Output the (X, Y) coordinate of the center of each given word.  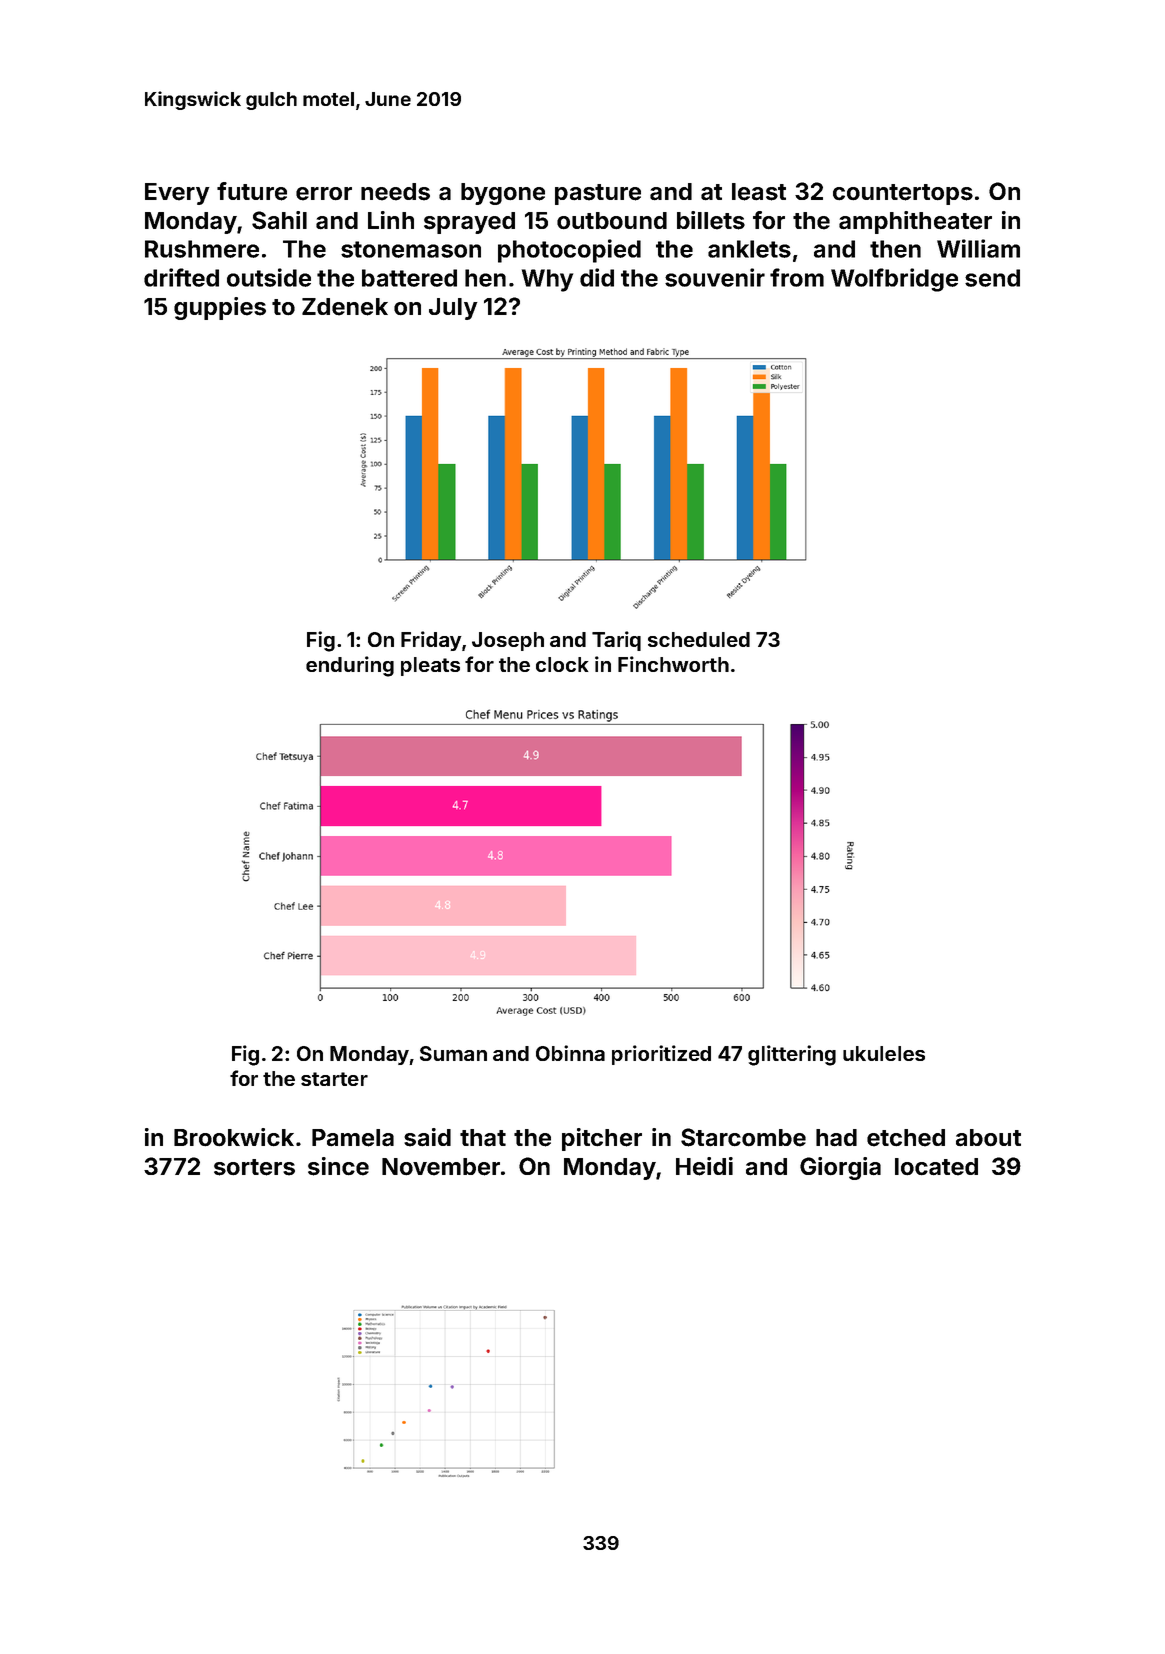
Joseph (508, 641)
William (978, 248)
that (483, 1138)
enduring (350, 666)
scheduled (699, 639)
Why (547, 280)
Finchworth (673, 664)
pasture (598, 194)
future (252, 191)
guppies (220, 308)
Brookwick (234, 1137)
